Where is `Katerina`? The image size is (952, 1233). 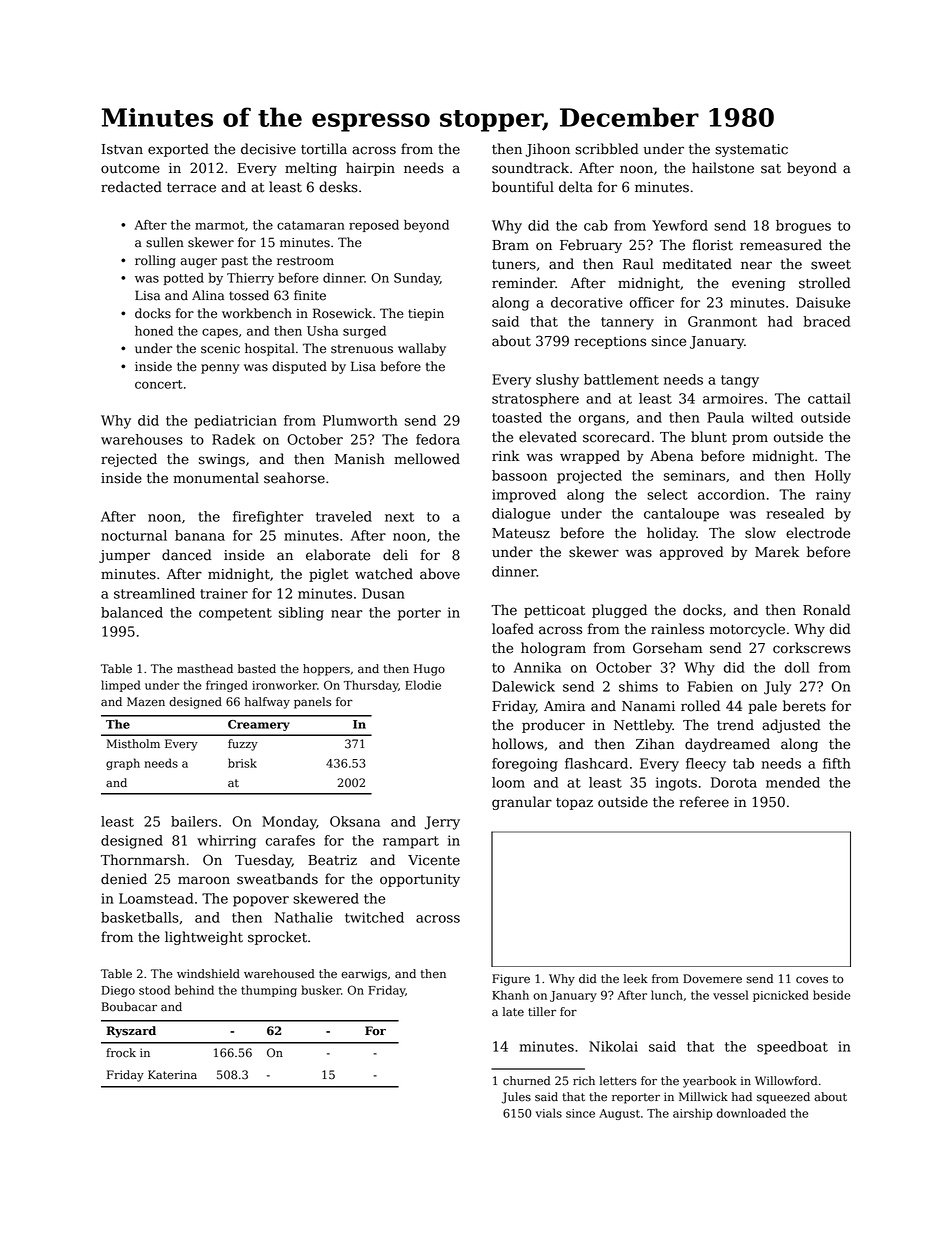 Katerina is located at coordinates (172, 1075).
